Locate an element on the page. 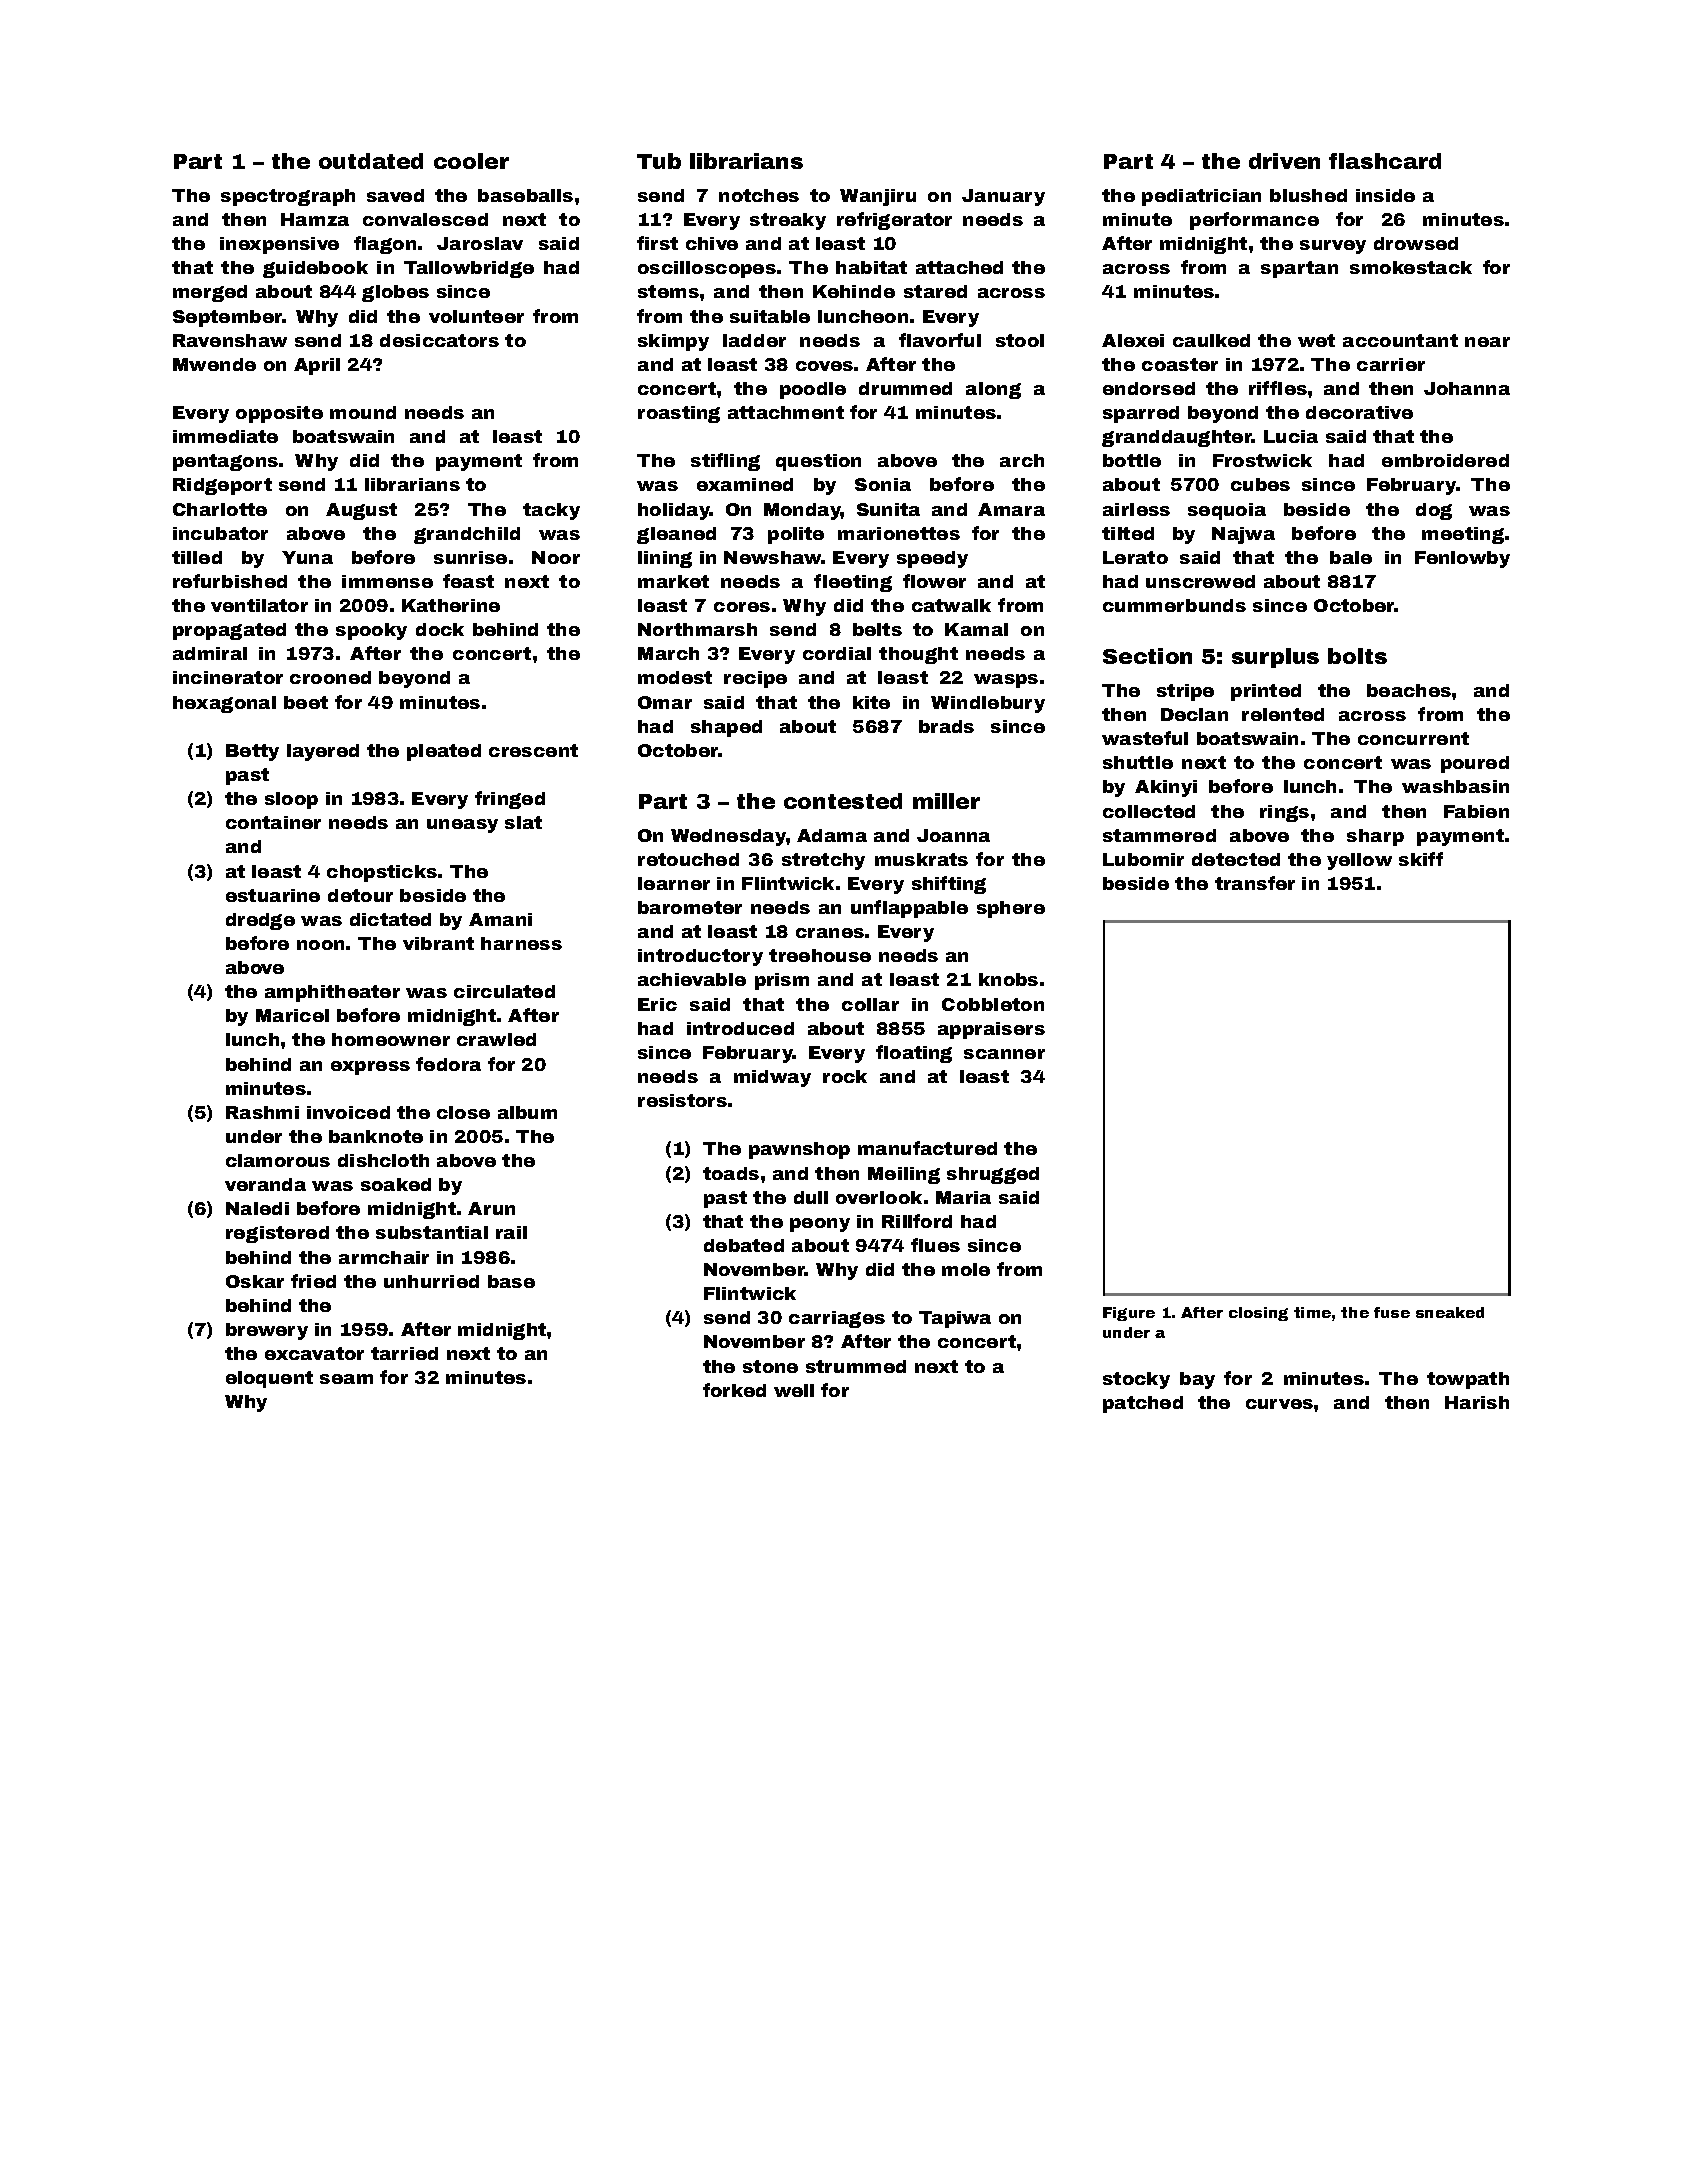  Oskar is located at coordinates (255, 1281).
